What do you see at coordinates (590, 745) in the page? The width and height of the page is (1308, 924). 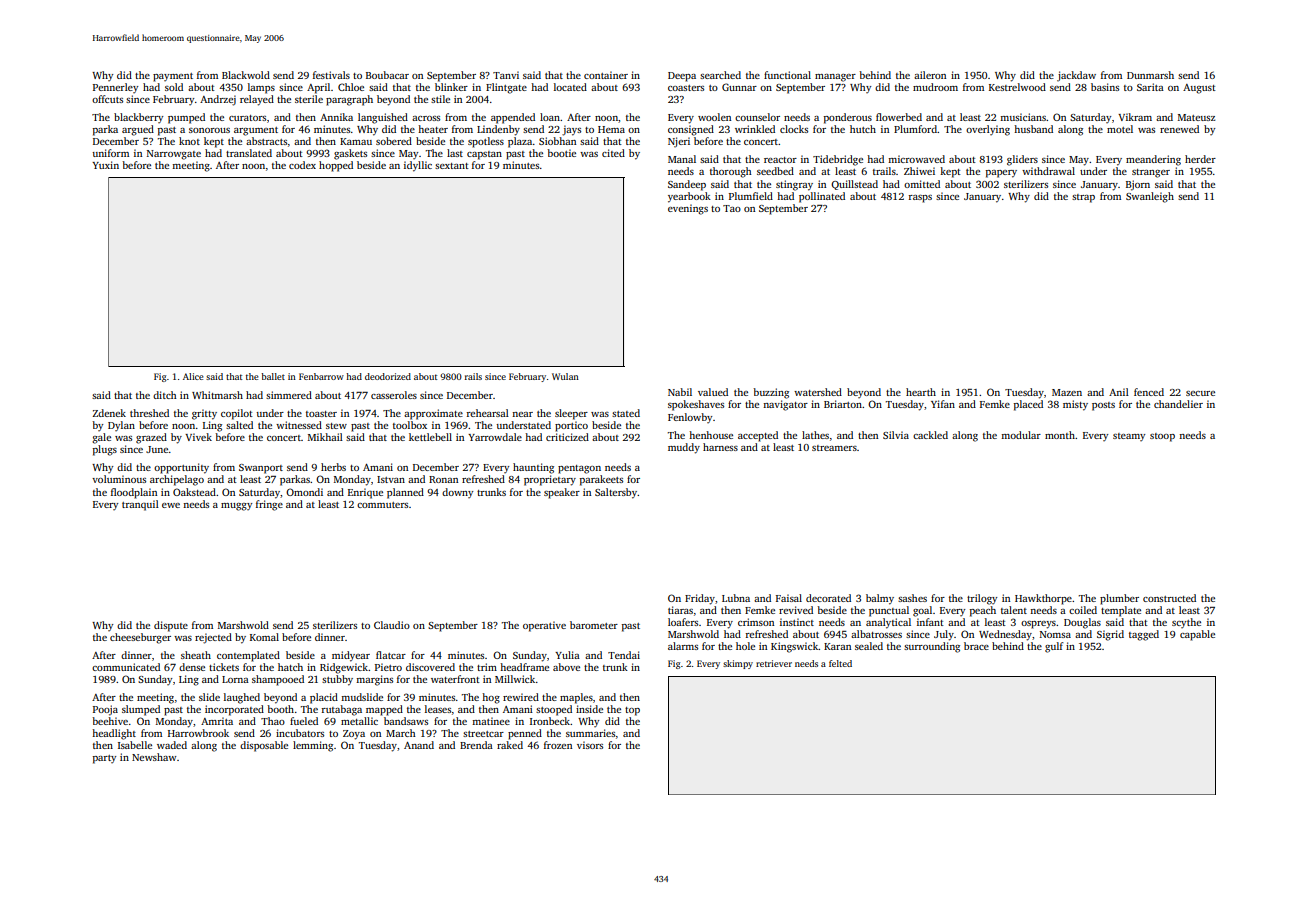 I see `visors` at bounding box center [590, 745].
